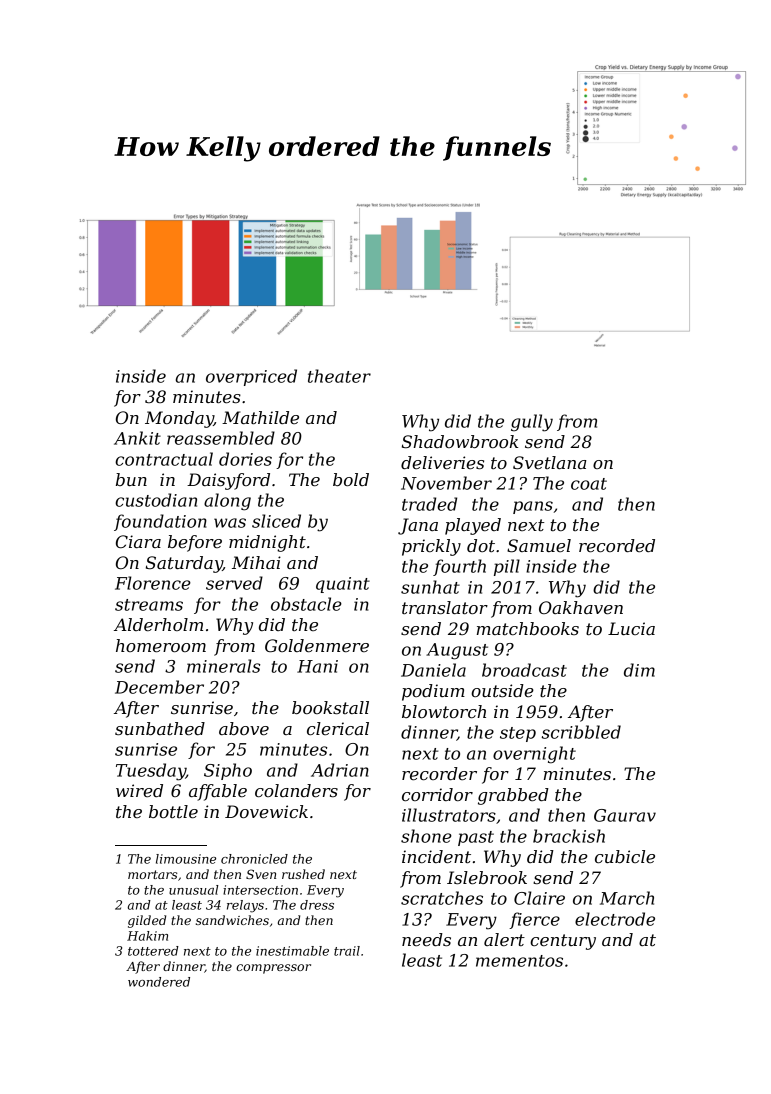 This image has width=771, height=1094. What do you see at coordinates (137, 438) in the image?
I see `Ankit` at bounding box center [137, 438].
